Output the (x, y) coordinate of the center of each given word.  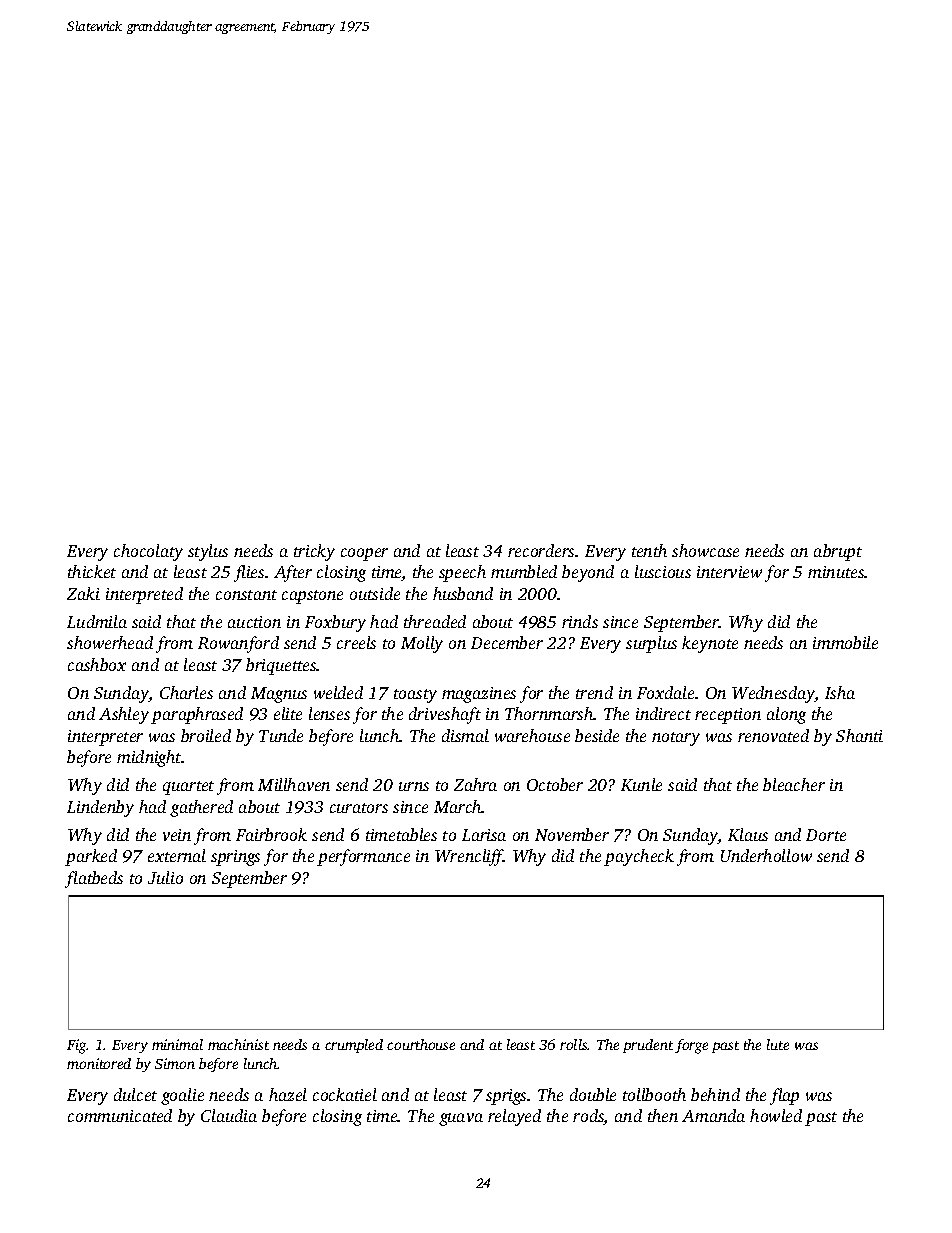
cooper (364, 554)
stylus (208, 552)
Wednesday (773, 694)
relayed (514, 1117)
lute (778, 1044)
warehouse (532, 735)
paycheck (639, 857)
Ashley (124, 715)
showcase (705, 550)
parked (91, 857)
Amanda (713, 1115)
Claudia (229, 1115)
